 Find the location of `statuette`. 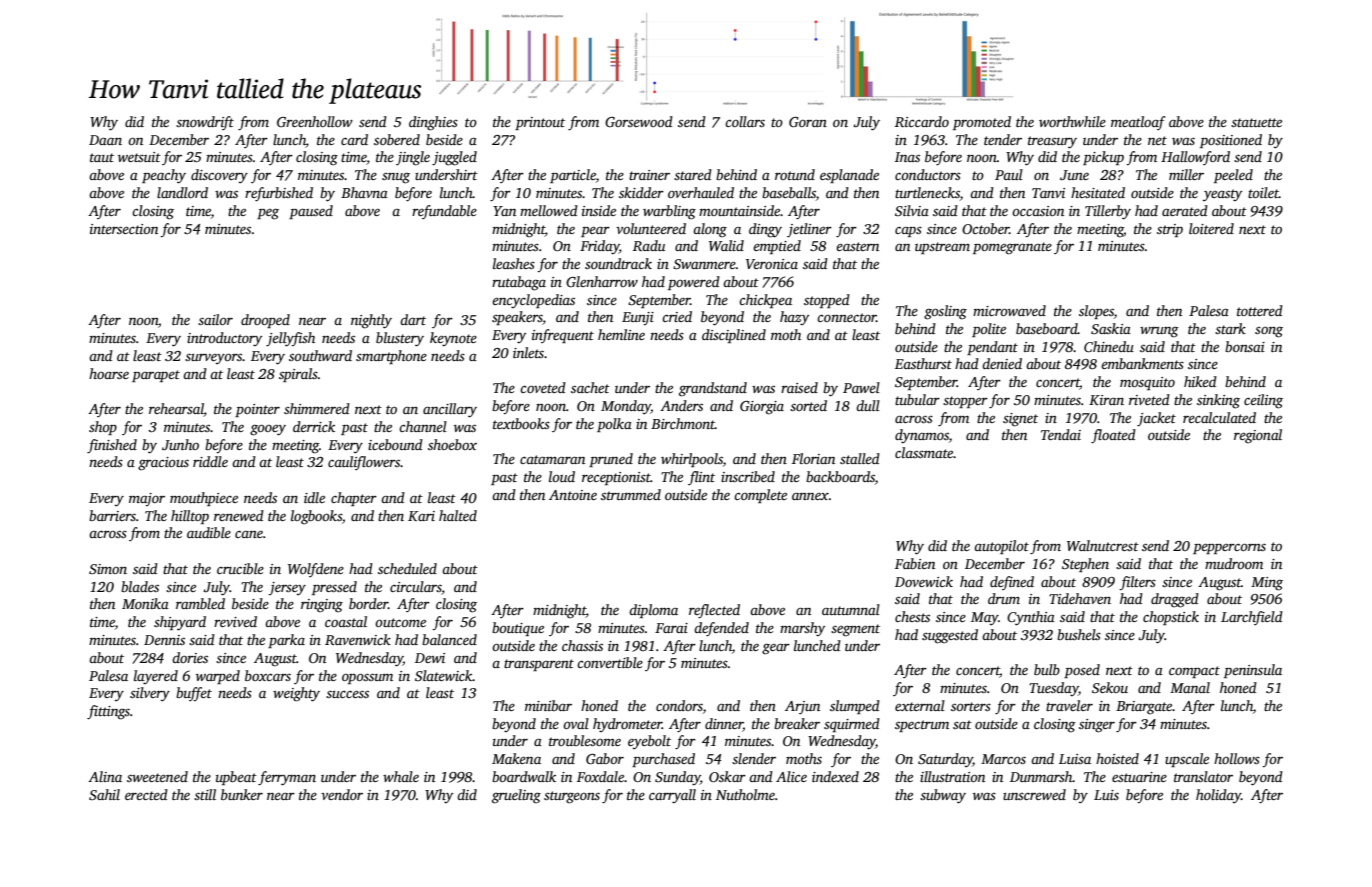

statuette is located at coordinates (1256, 122).
